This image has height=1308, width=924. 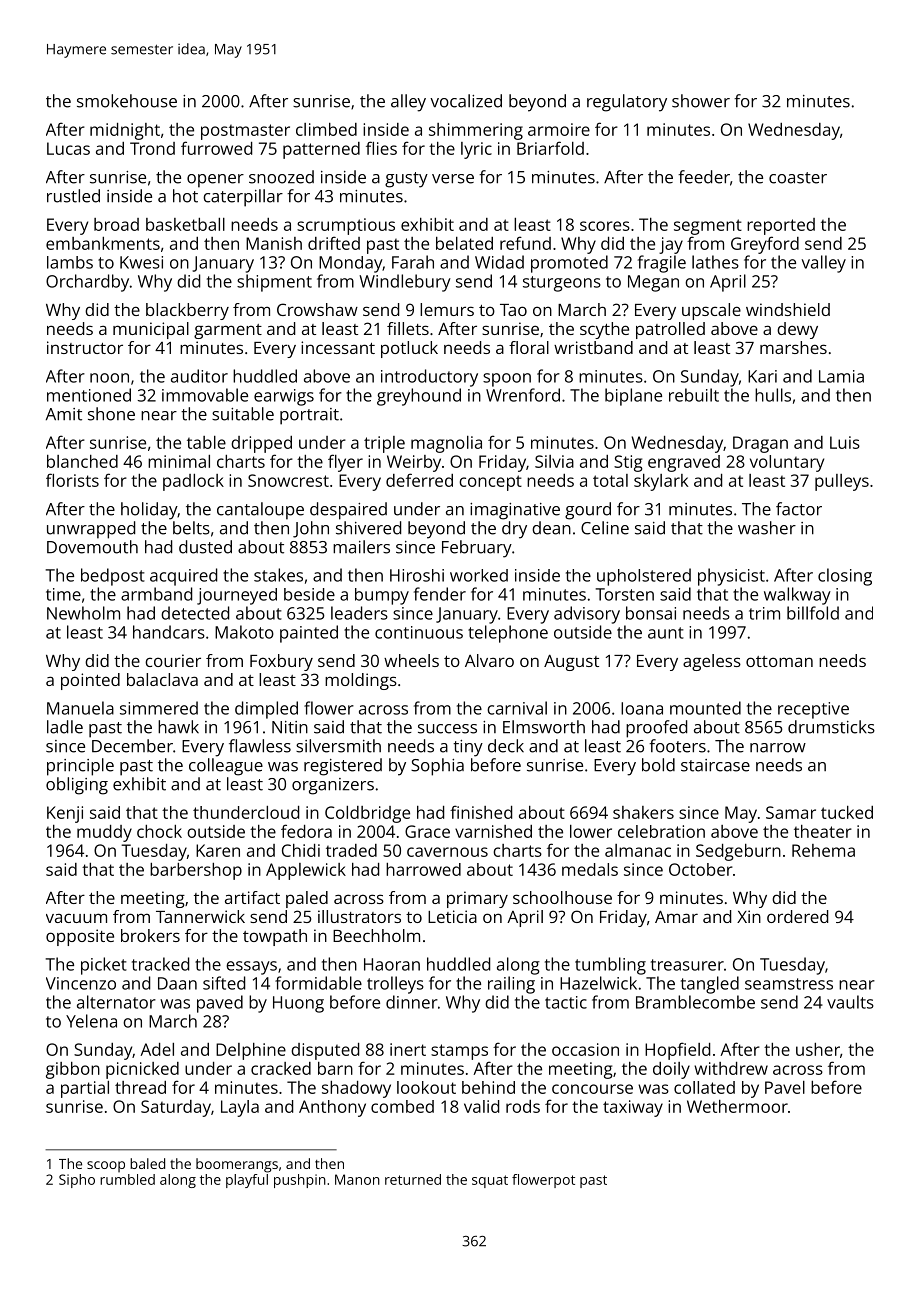 What do you see at coordinates (466, 101) in the image?
I see `vocalized` at bounding box center [466, 101].
